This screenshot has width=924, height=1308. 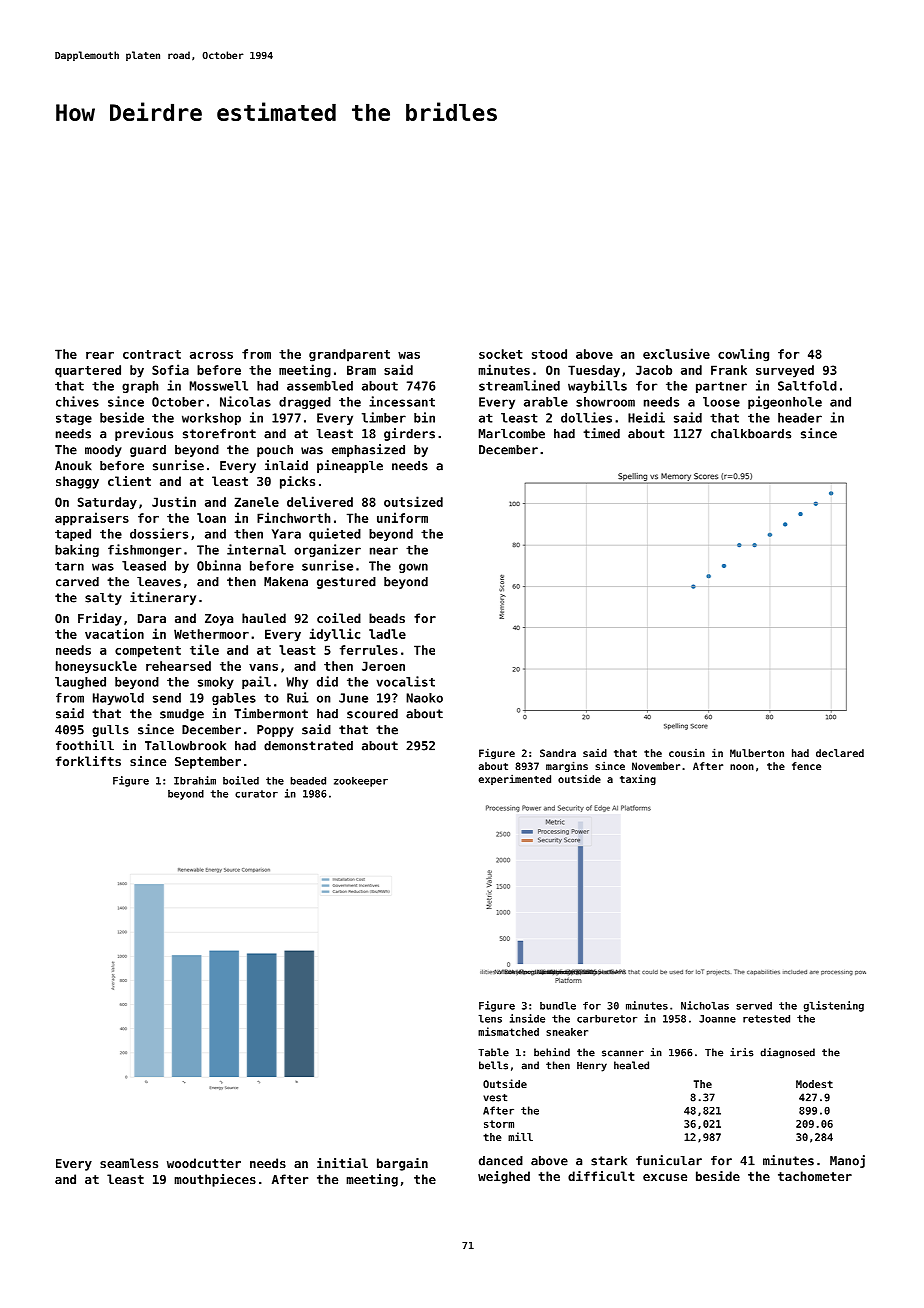 What do you see at coordinates (742, 1052) in the screenshot?
I see `iris` at bounding box center [742, 1052].
